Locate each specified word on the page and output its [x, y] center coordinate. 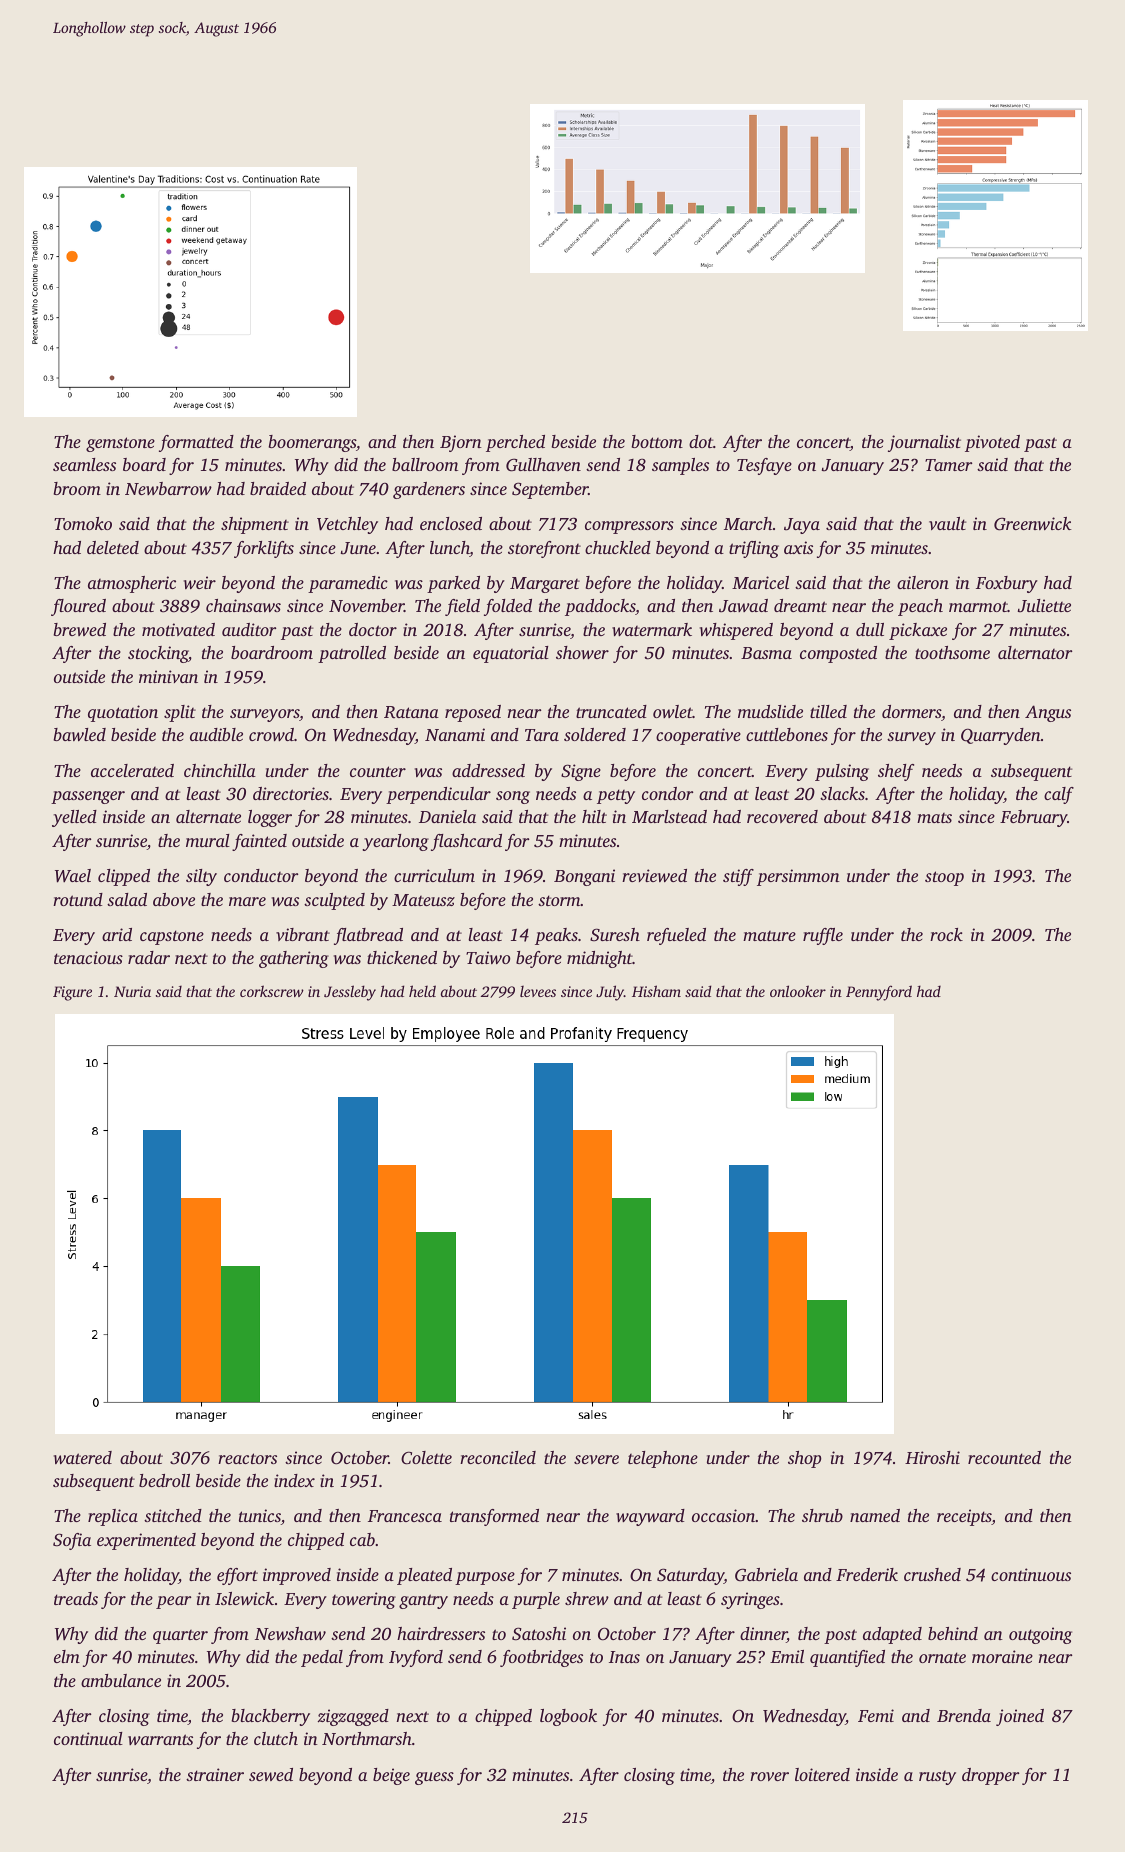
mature [769, 936]
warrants [160, 1739]
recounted [1004, 1457]
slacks [842, 793]
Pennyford [879, 993]
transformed [494, 1517]
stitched [173, 1515]
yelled [74, 818]
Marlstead [669, 816]
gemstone [120, 444]
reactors [247, 1458]
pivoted [992, 443]
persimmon [798, 877]
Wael [73, 876]
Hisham [656, 991]
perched [515, 443]
